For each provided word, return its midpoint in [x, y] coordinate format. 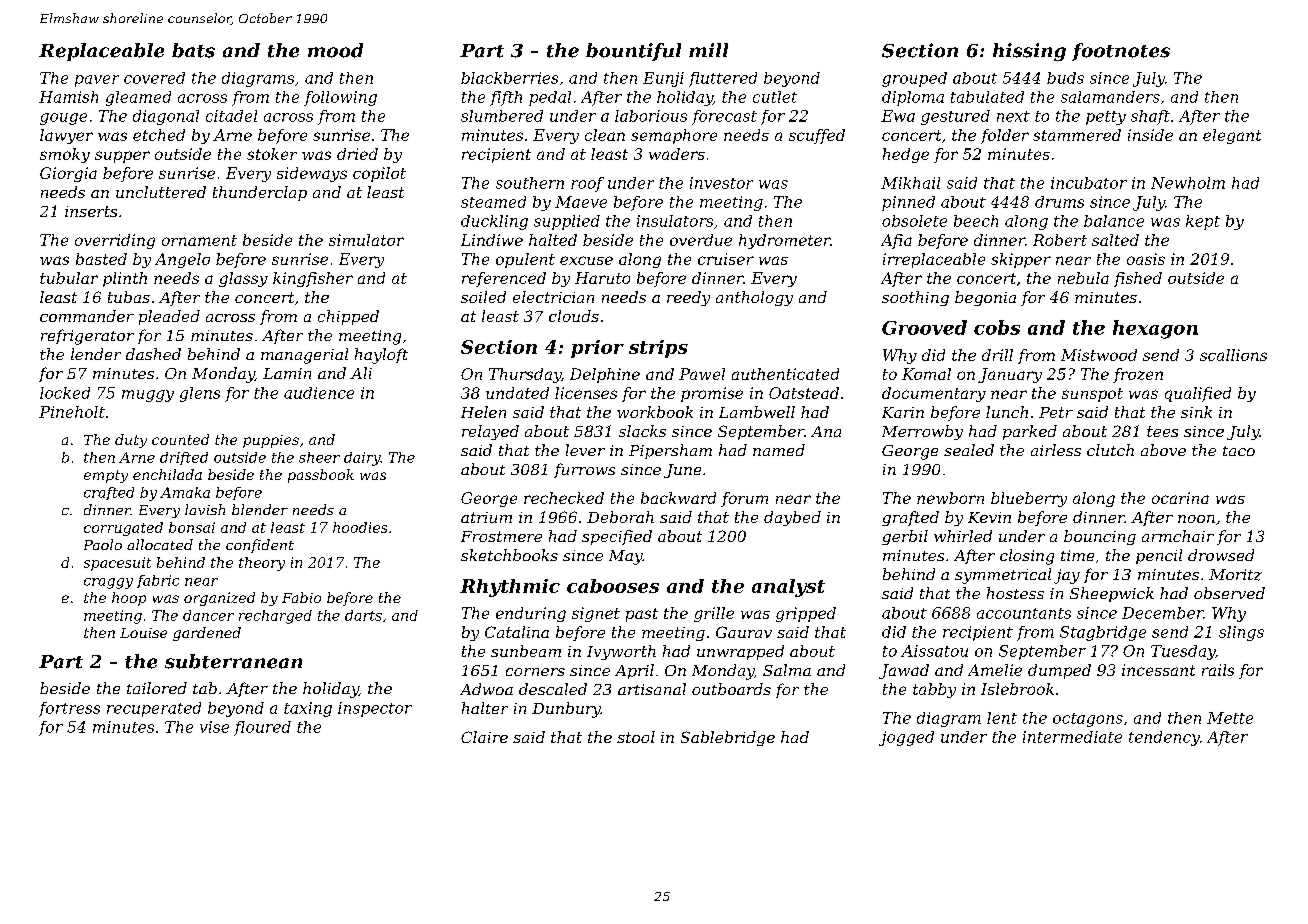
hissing [1029, 52]
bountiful [633, 52]
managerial [304, 356]
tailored [157, 688]
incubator [1089, 183]
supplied [567, 222]
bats [193, 50]
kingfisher [313, 279]
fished [1138, 279]
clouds [574, 316]
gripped [806, 614]
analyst [788, 588]
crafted [109, 493]
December [1162, 613]
